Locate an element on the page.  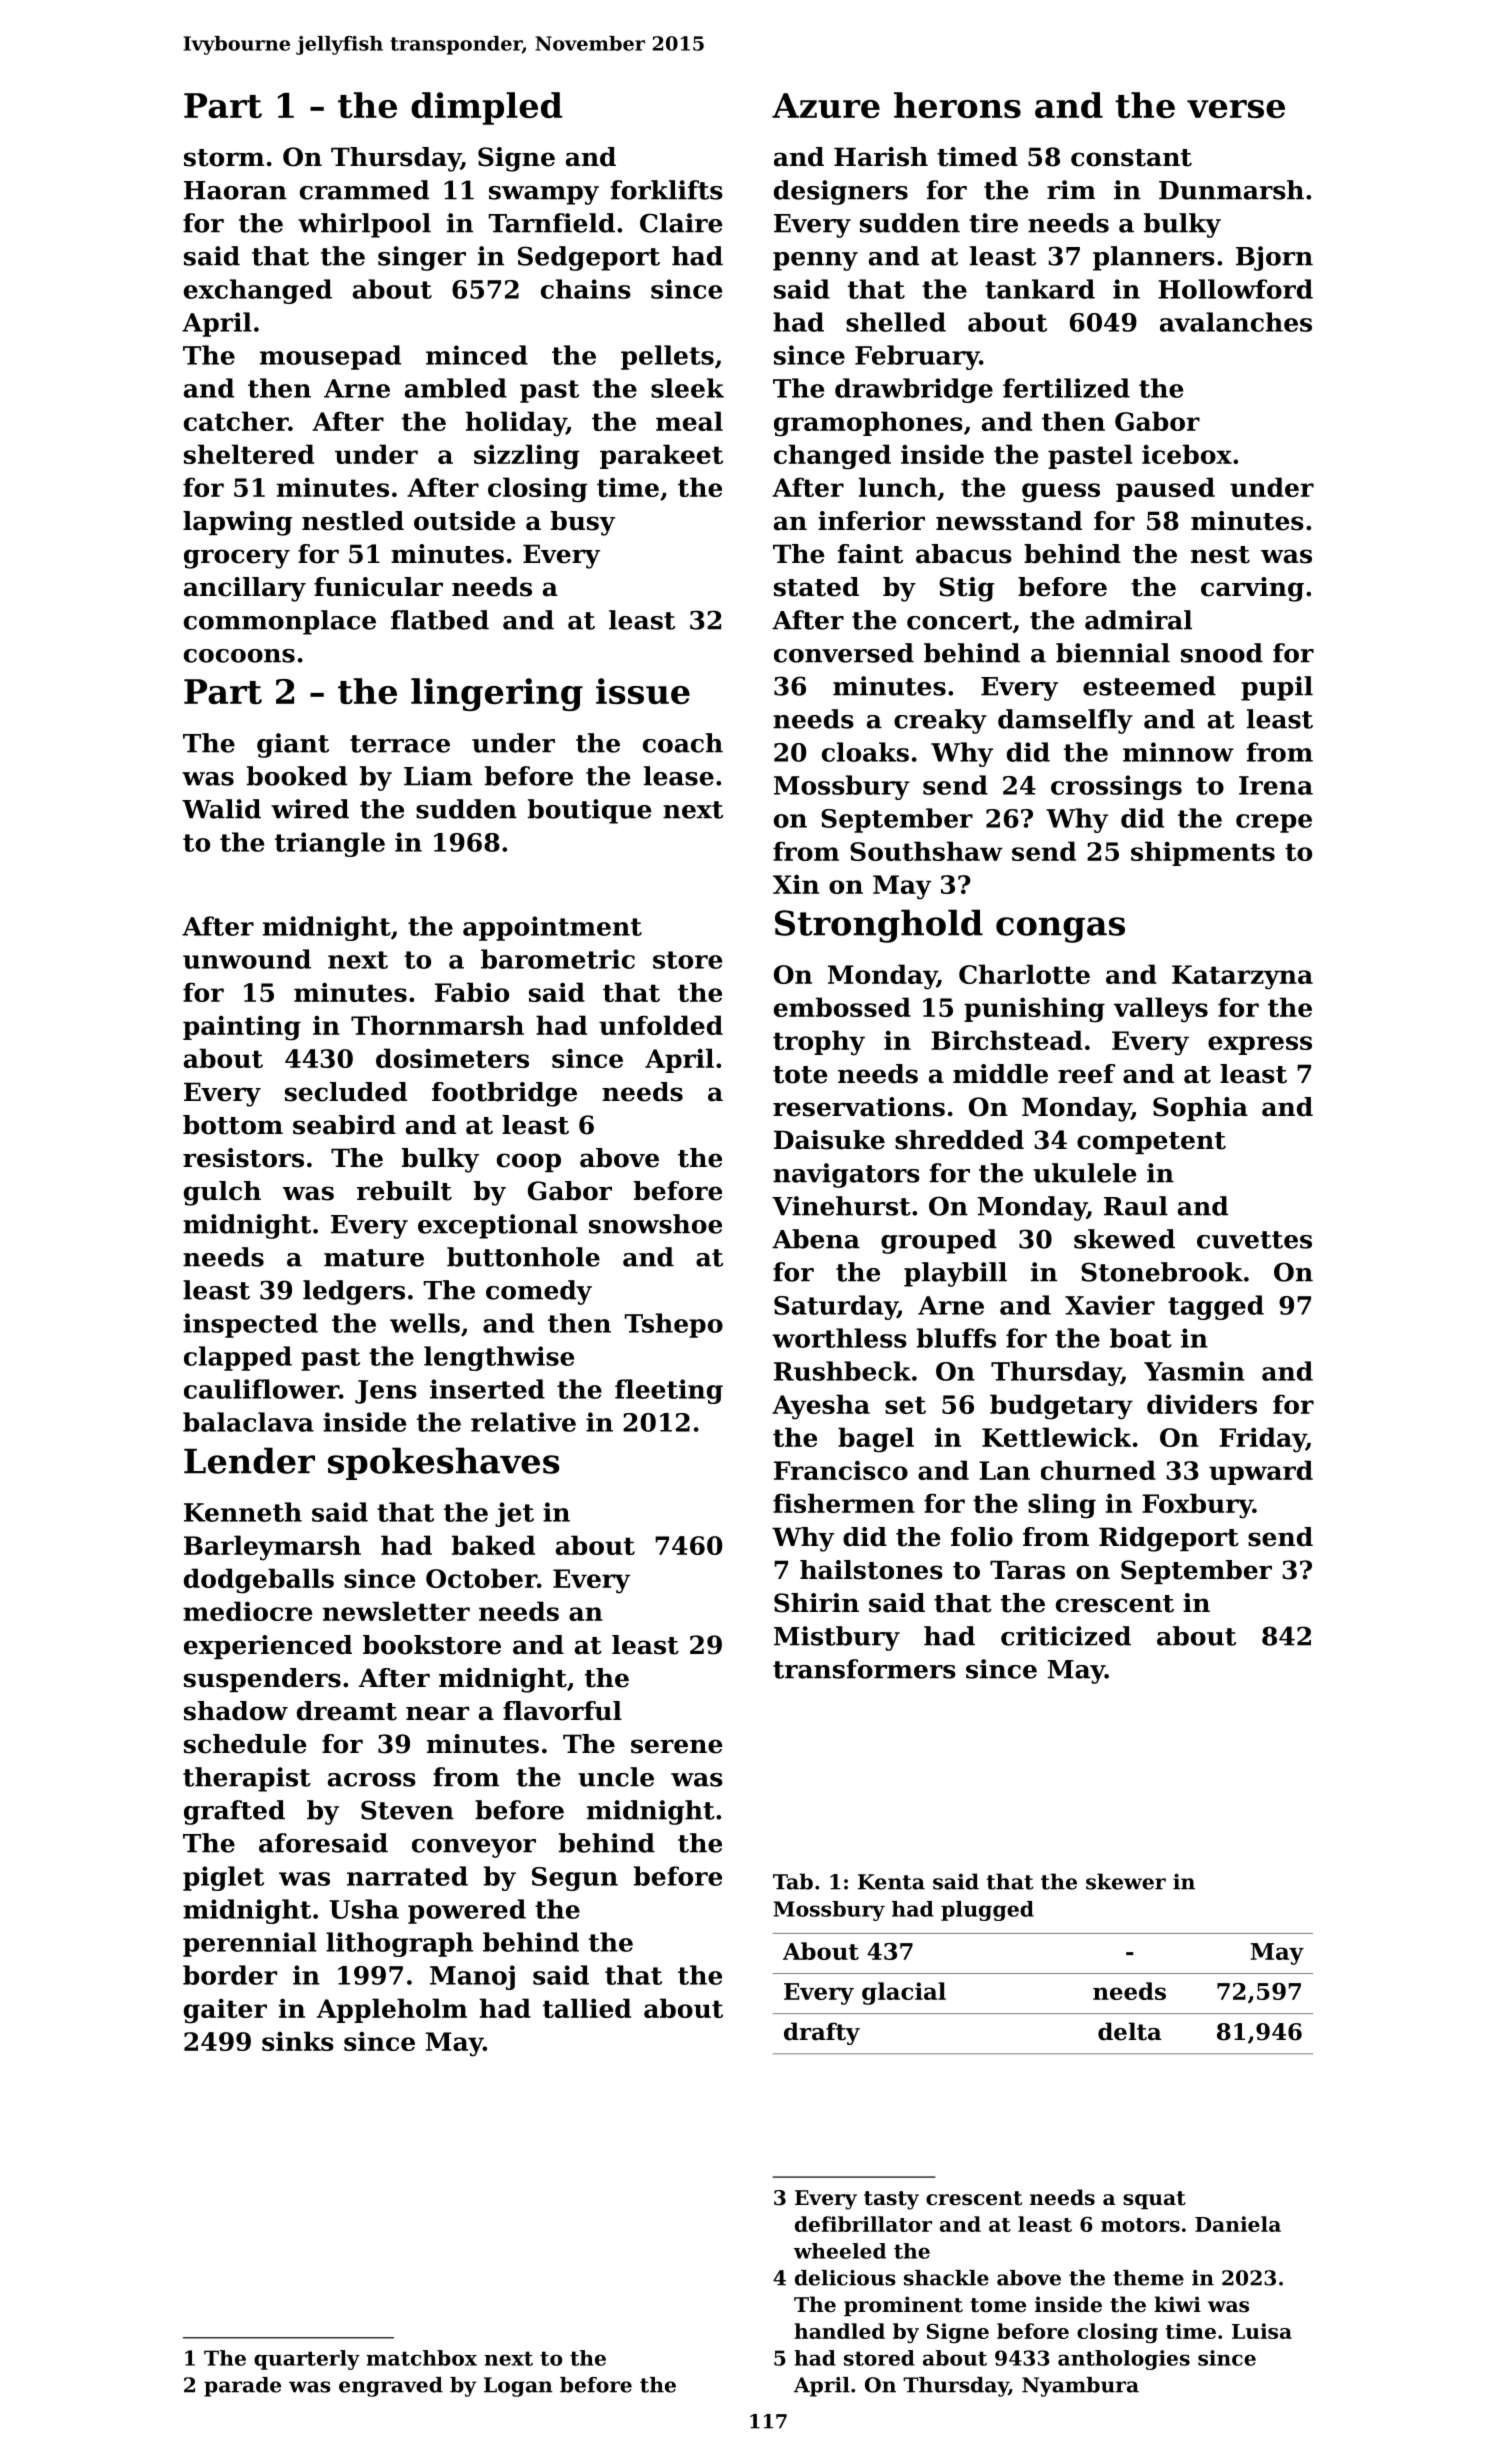
quarterly is located at coordinates (307, 2360).
